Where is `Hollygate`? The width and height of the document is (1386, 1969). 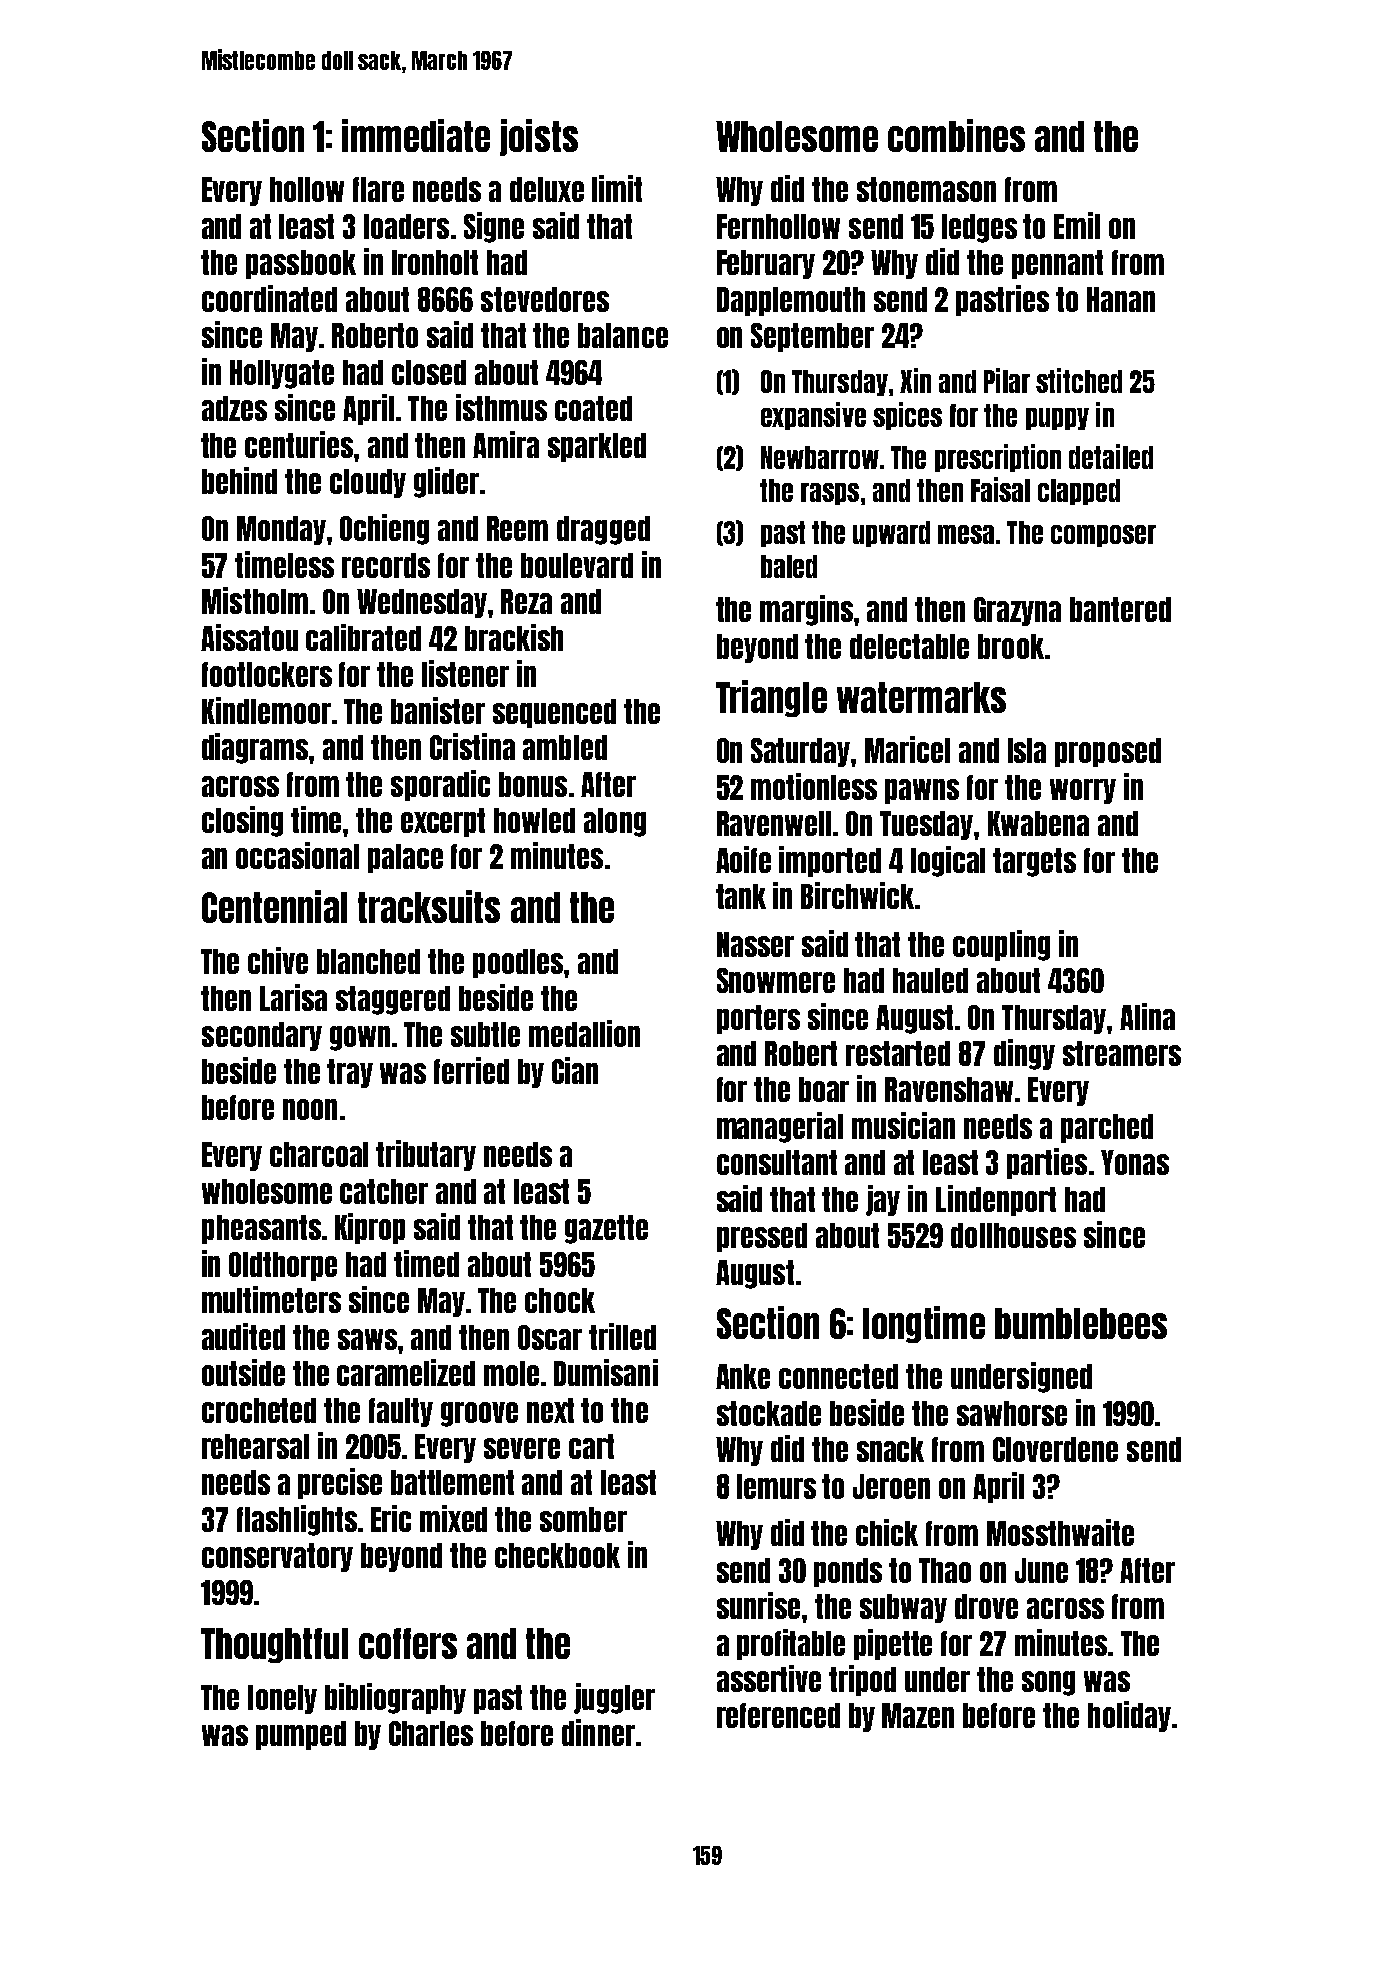
Hollygate is located at coordinates (282, 374).
